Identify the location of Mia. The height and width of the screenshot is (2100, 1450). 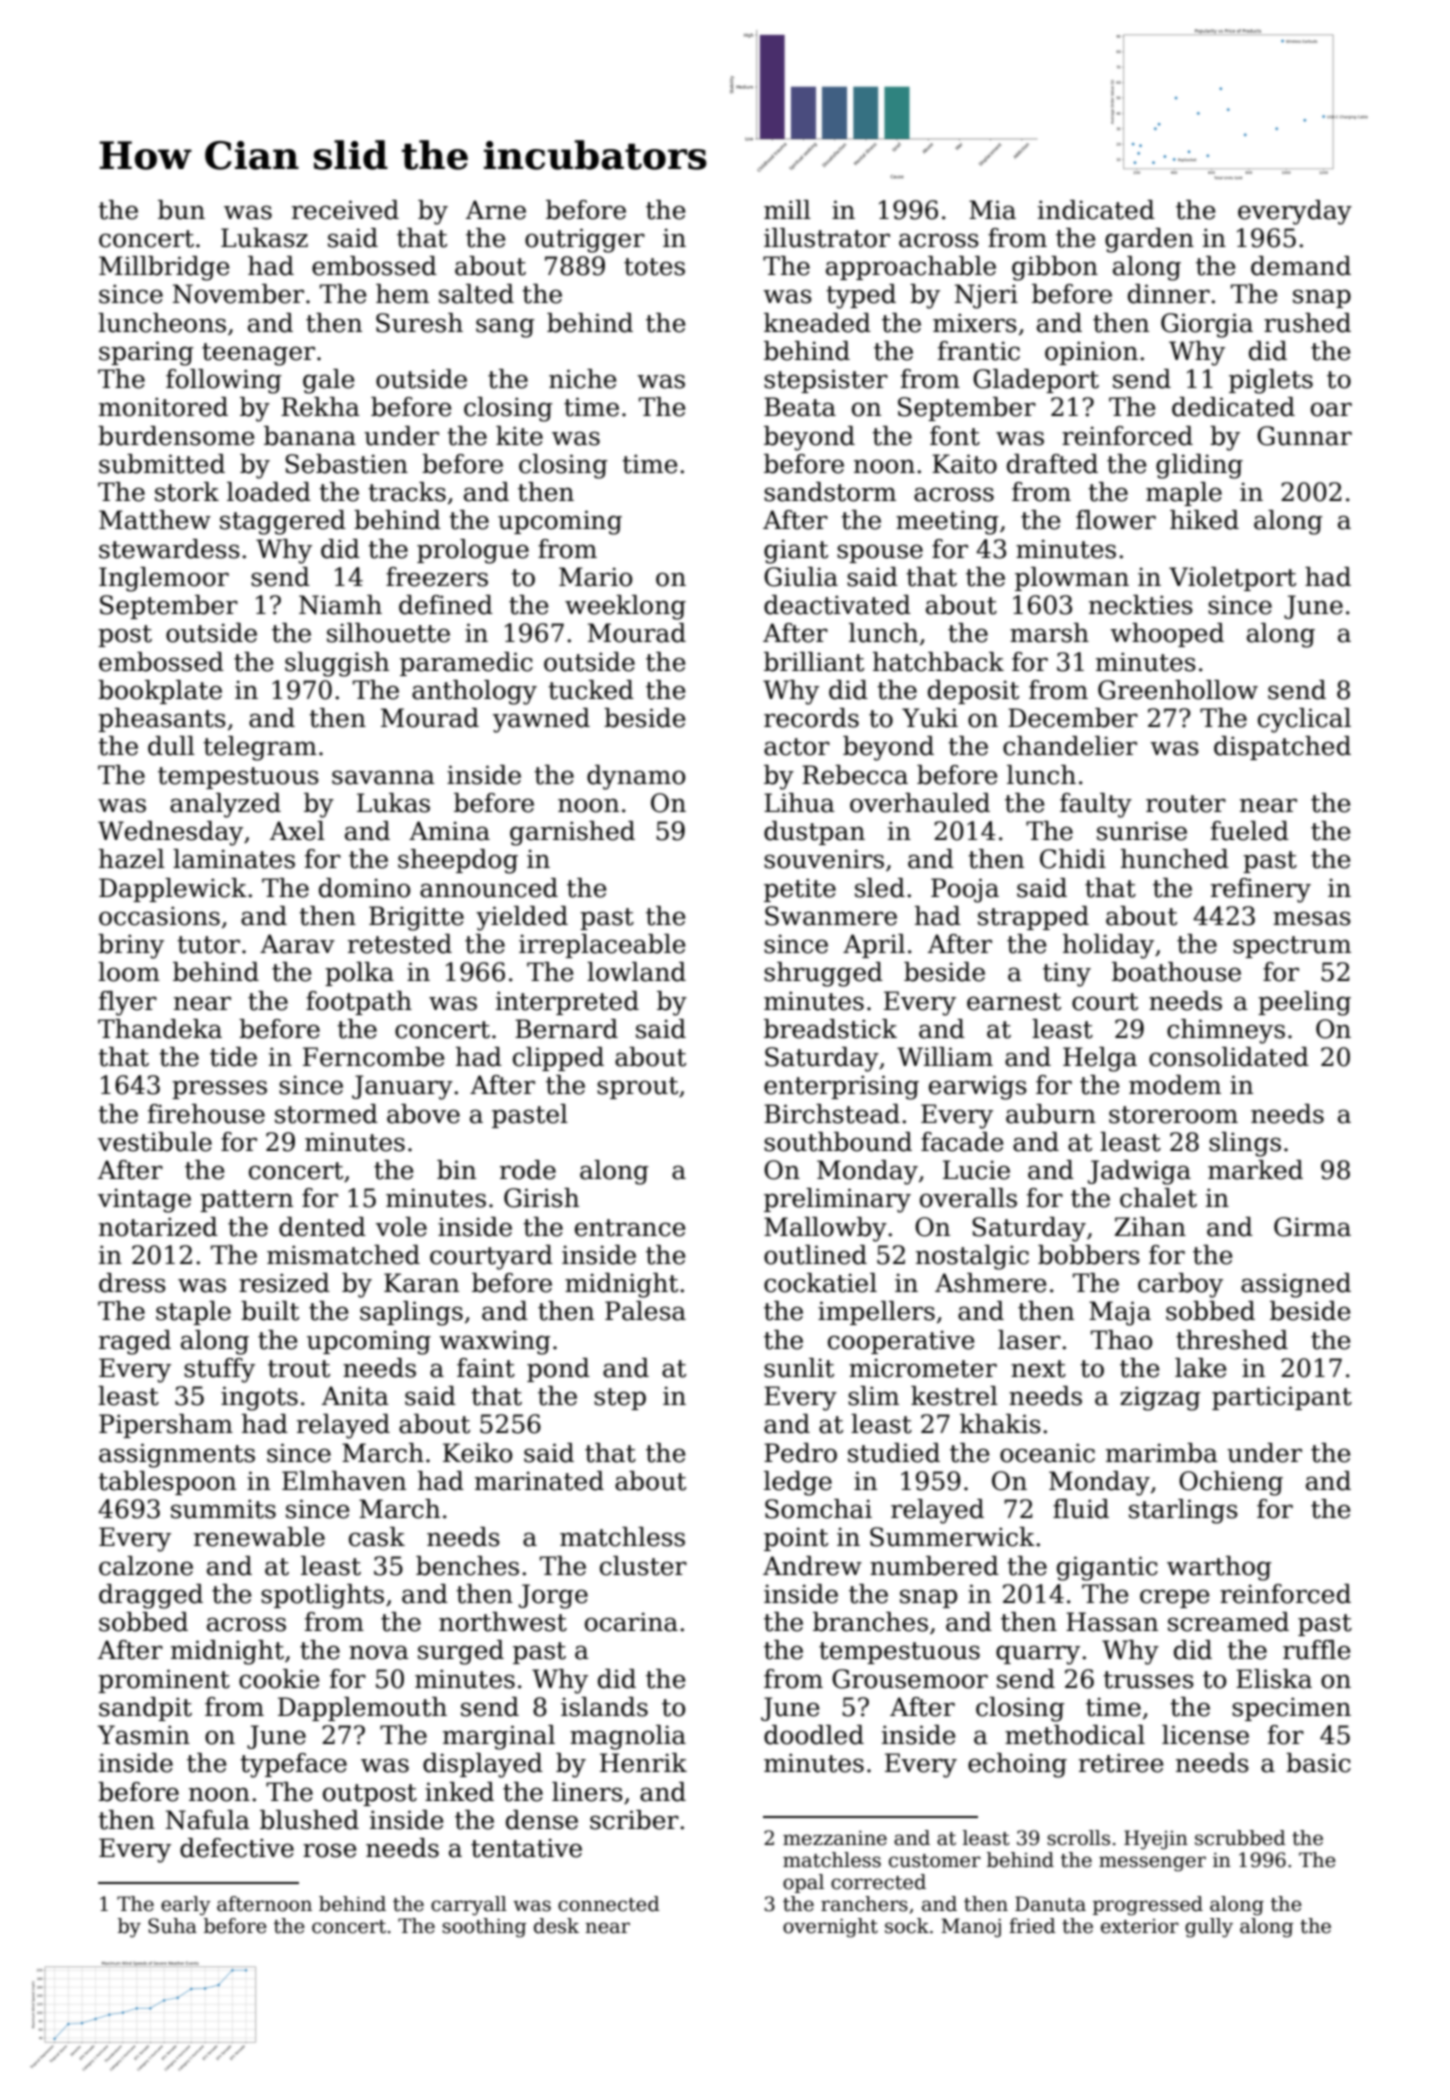
(992, 210).
